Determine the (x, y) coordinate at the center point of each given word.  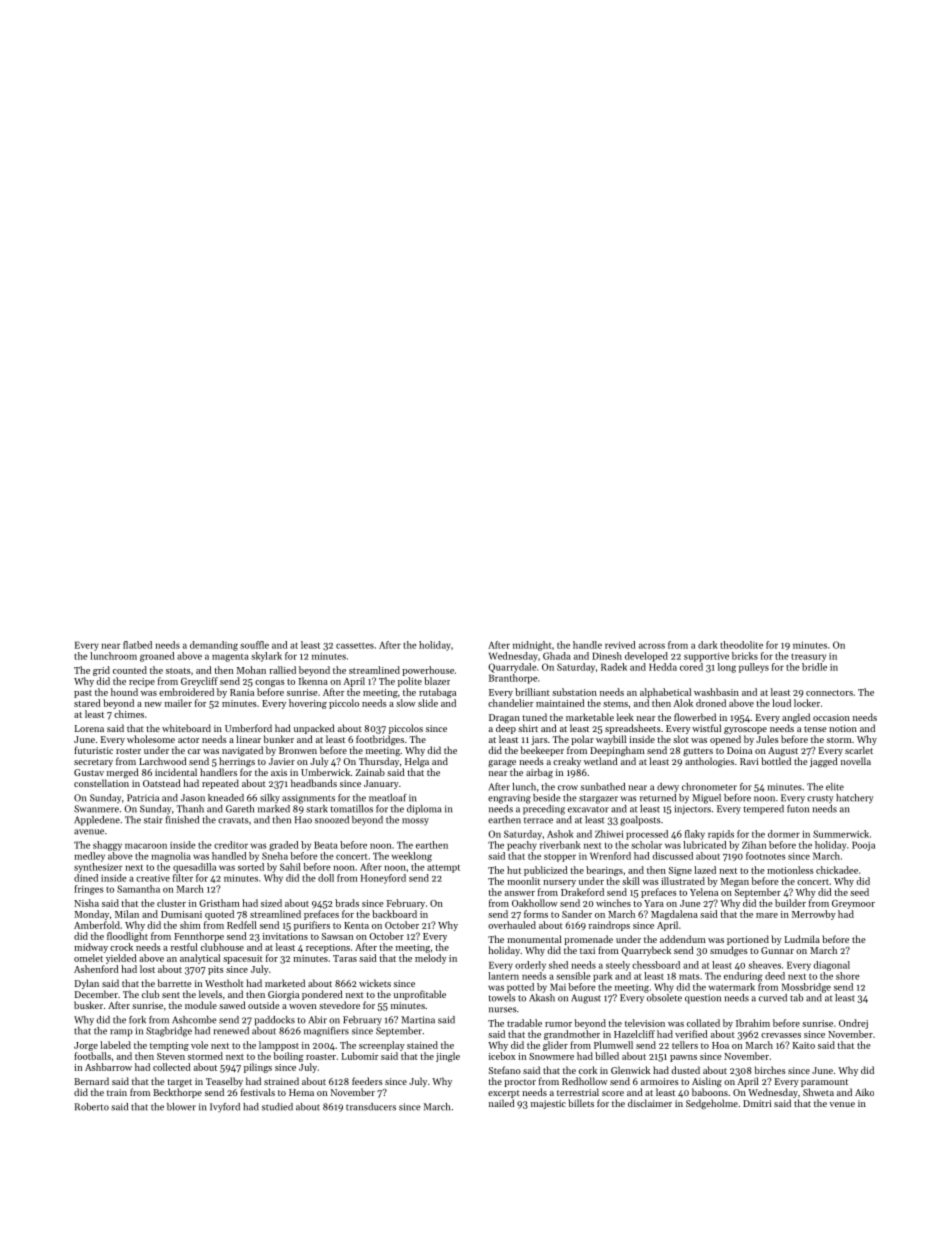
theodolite (741, 645)
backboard (394, 914)
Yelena (704, 892)
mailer (178, 703)
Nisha (86, 903)
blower (181, 1107)
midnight (532, 646)
